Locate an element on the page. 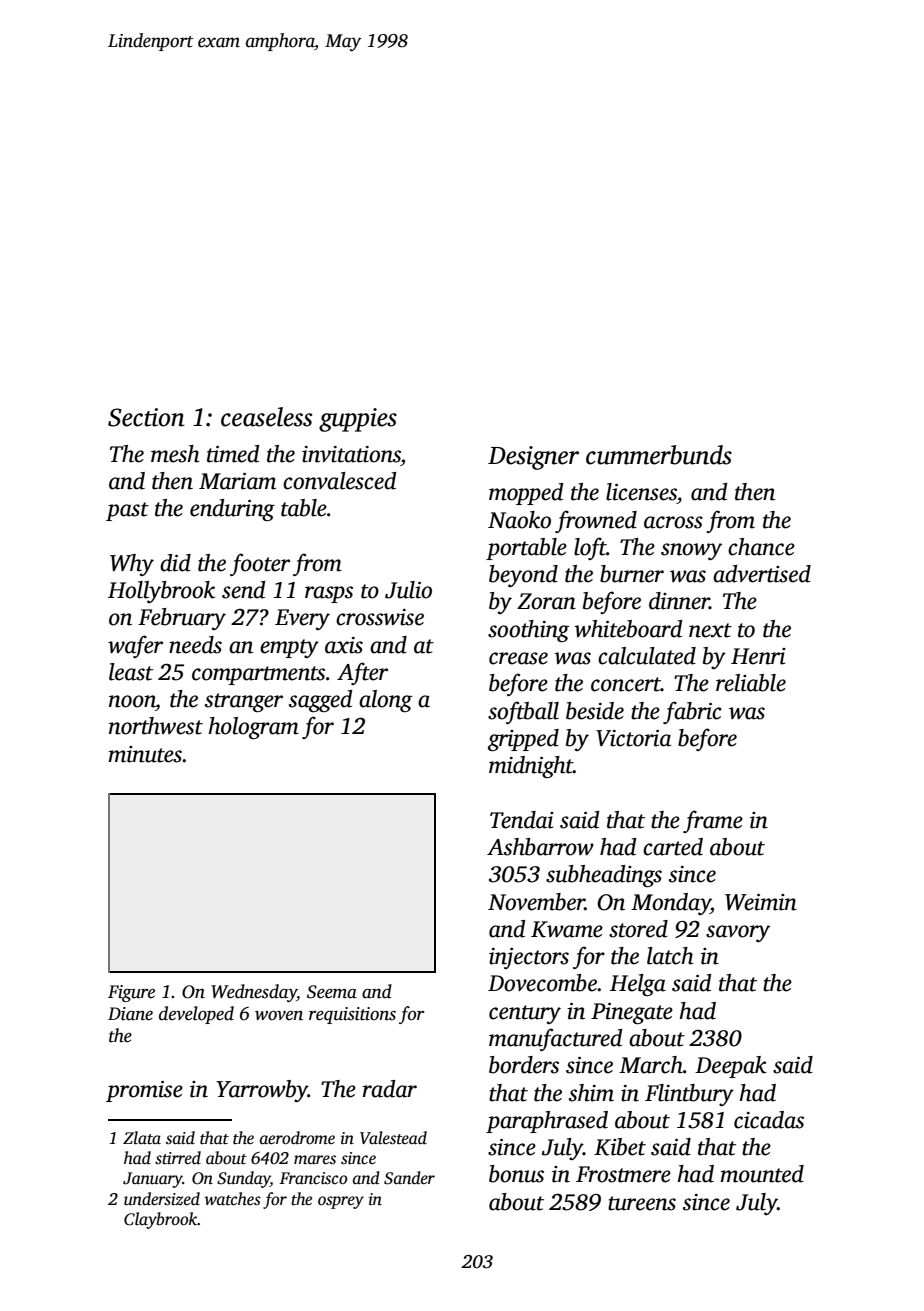 The image size is (924, 1311). Tendai is located at coordinates (522, 820).
